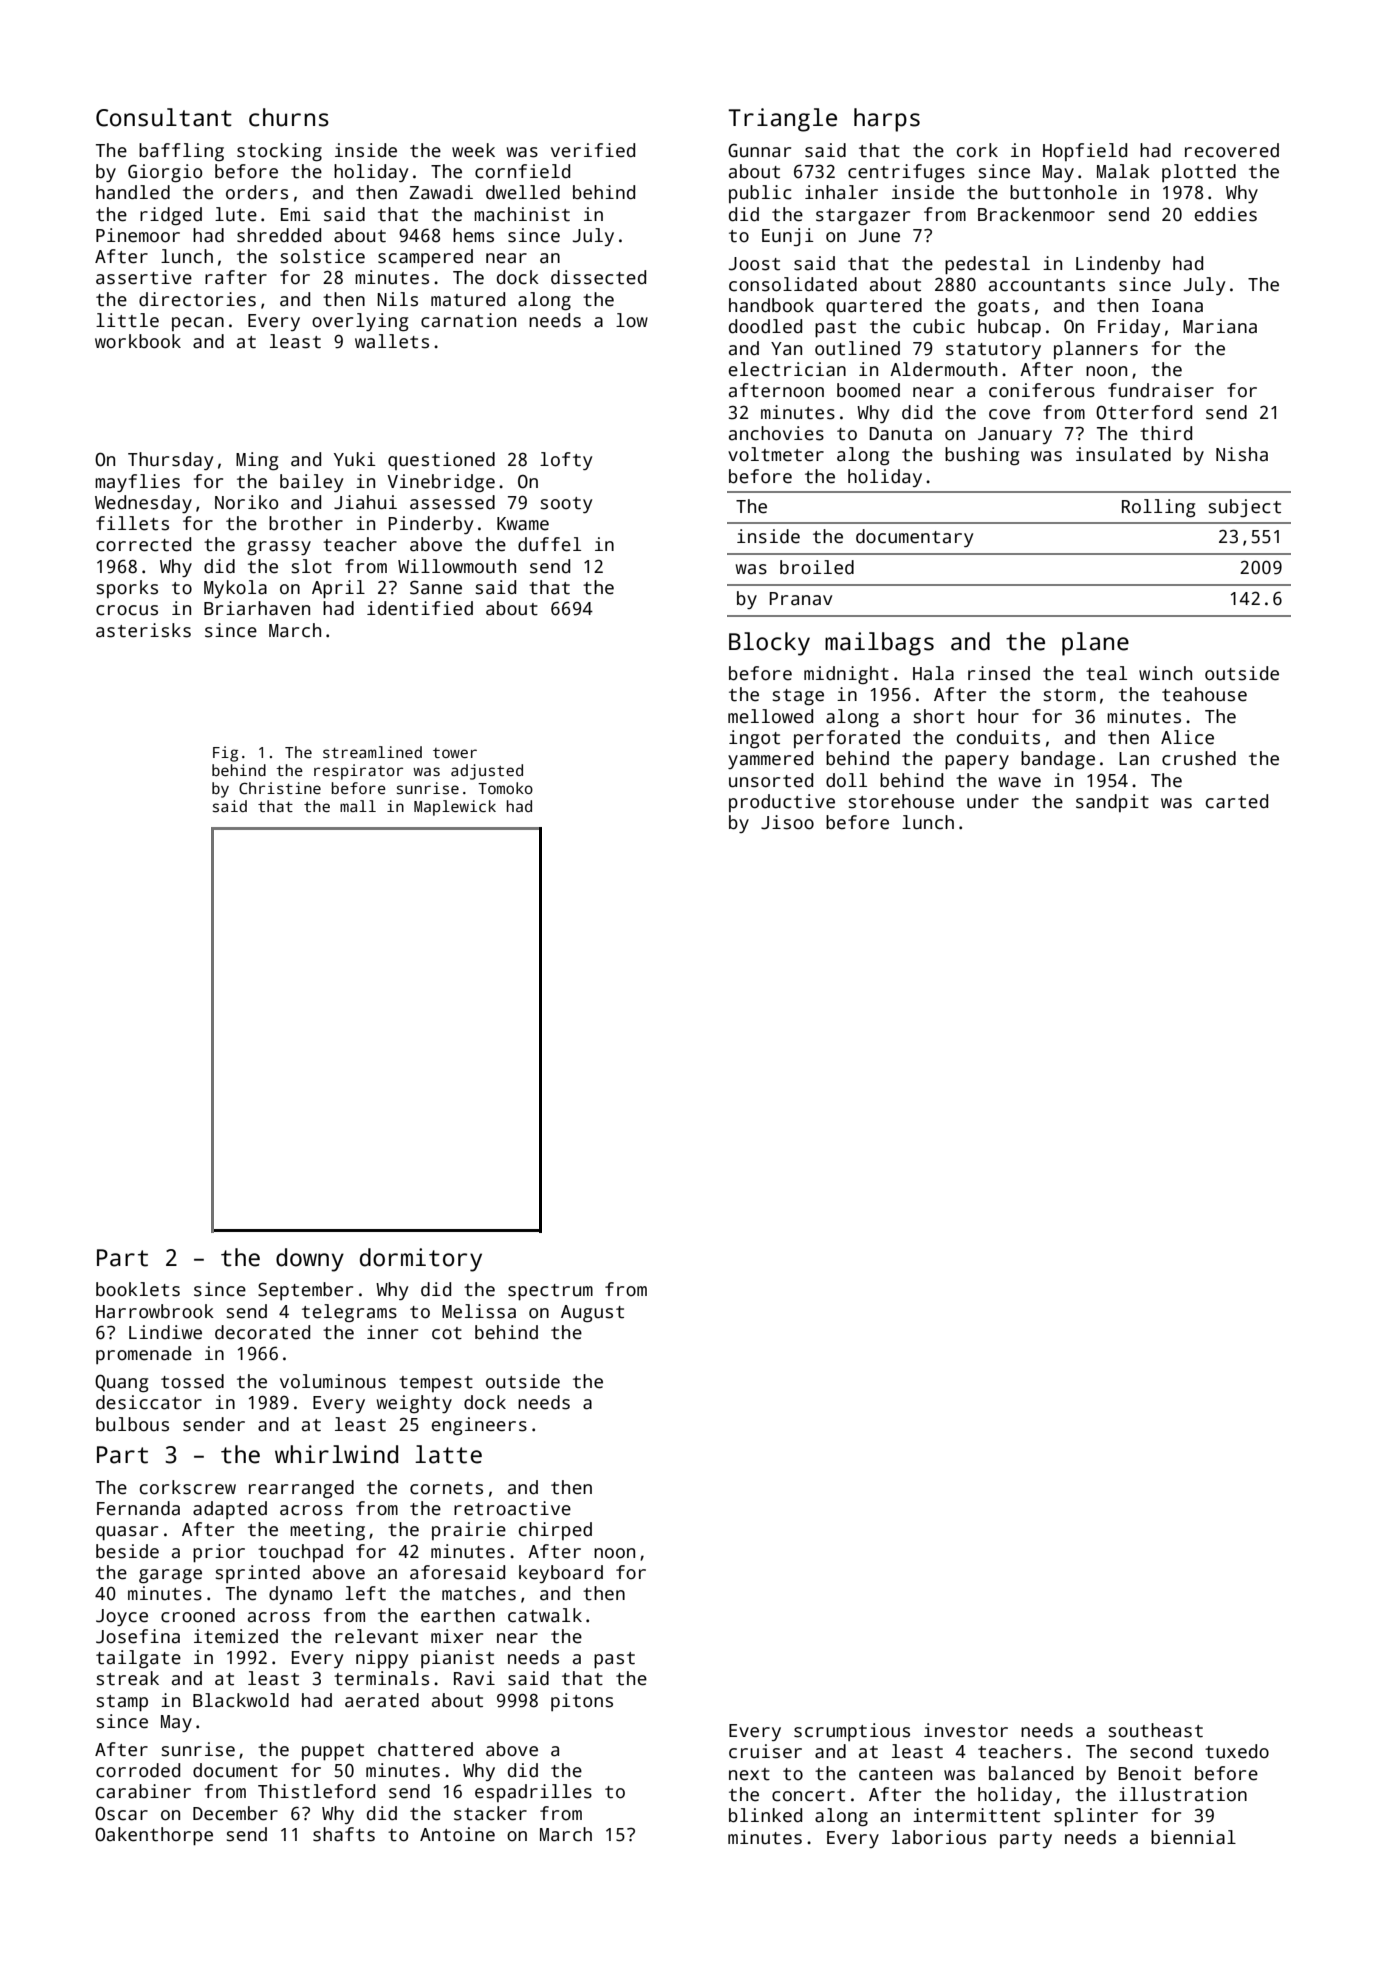  Describe the element at coordinates (327, 1531) in the image. I see `meeting` at that location.
